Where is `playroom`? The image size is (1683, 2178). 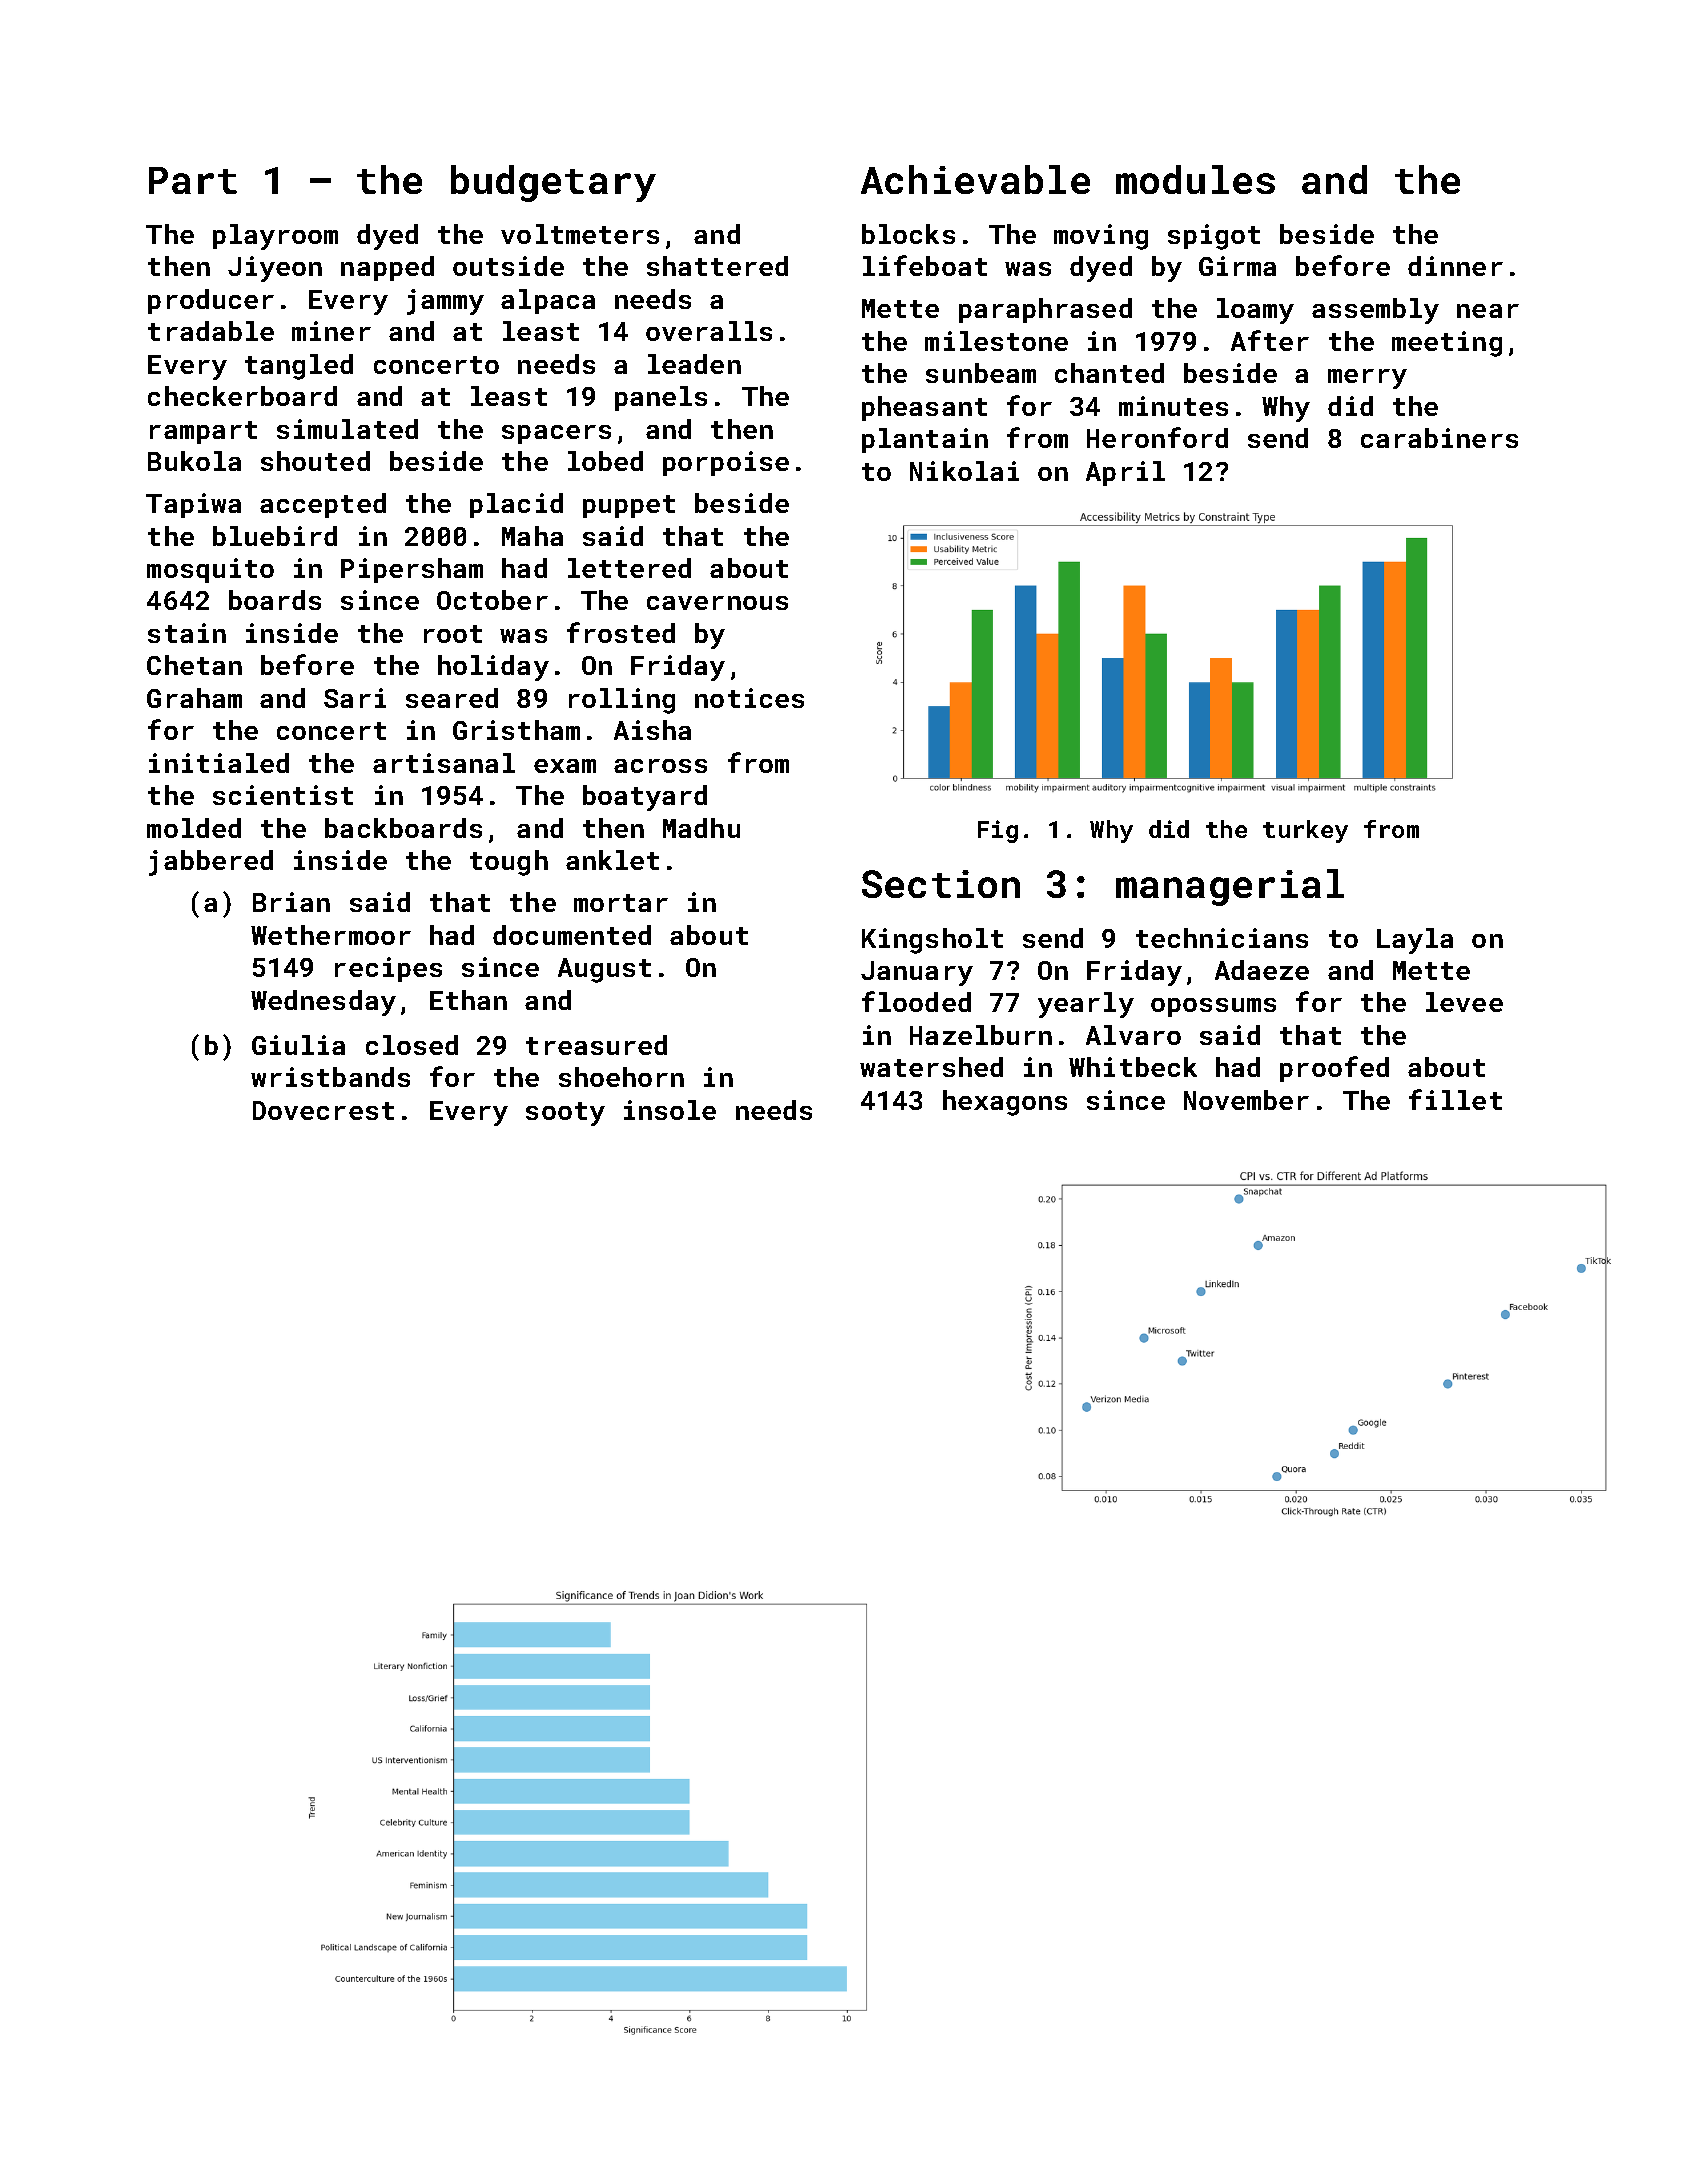 playroom is located at coordinates (275, 237).
